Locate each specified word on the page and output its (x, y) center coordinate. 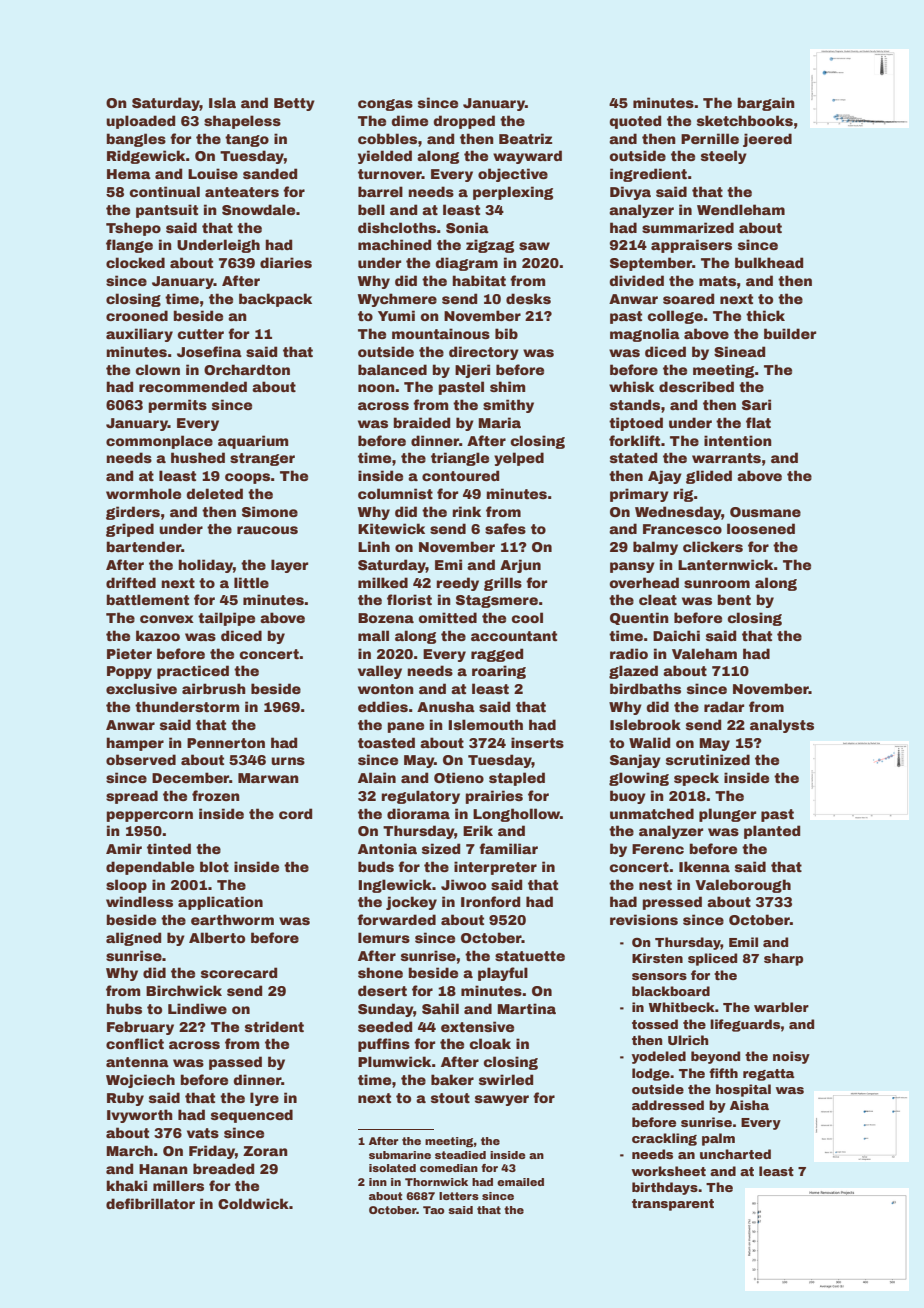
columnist (395, 493)
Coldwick (253, 1203)
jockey (411, 903)
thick (765, 315)
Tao (434, 1210)
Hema (129, 174)
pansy (632, 567)
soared (688, 298)
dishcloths (397, 227)
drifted (131, 582)
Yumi (396, 315)
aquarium (253, 442)
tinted (169, 848)
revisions (644, 919)
